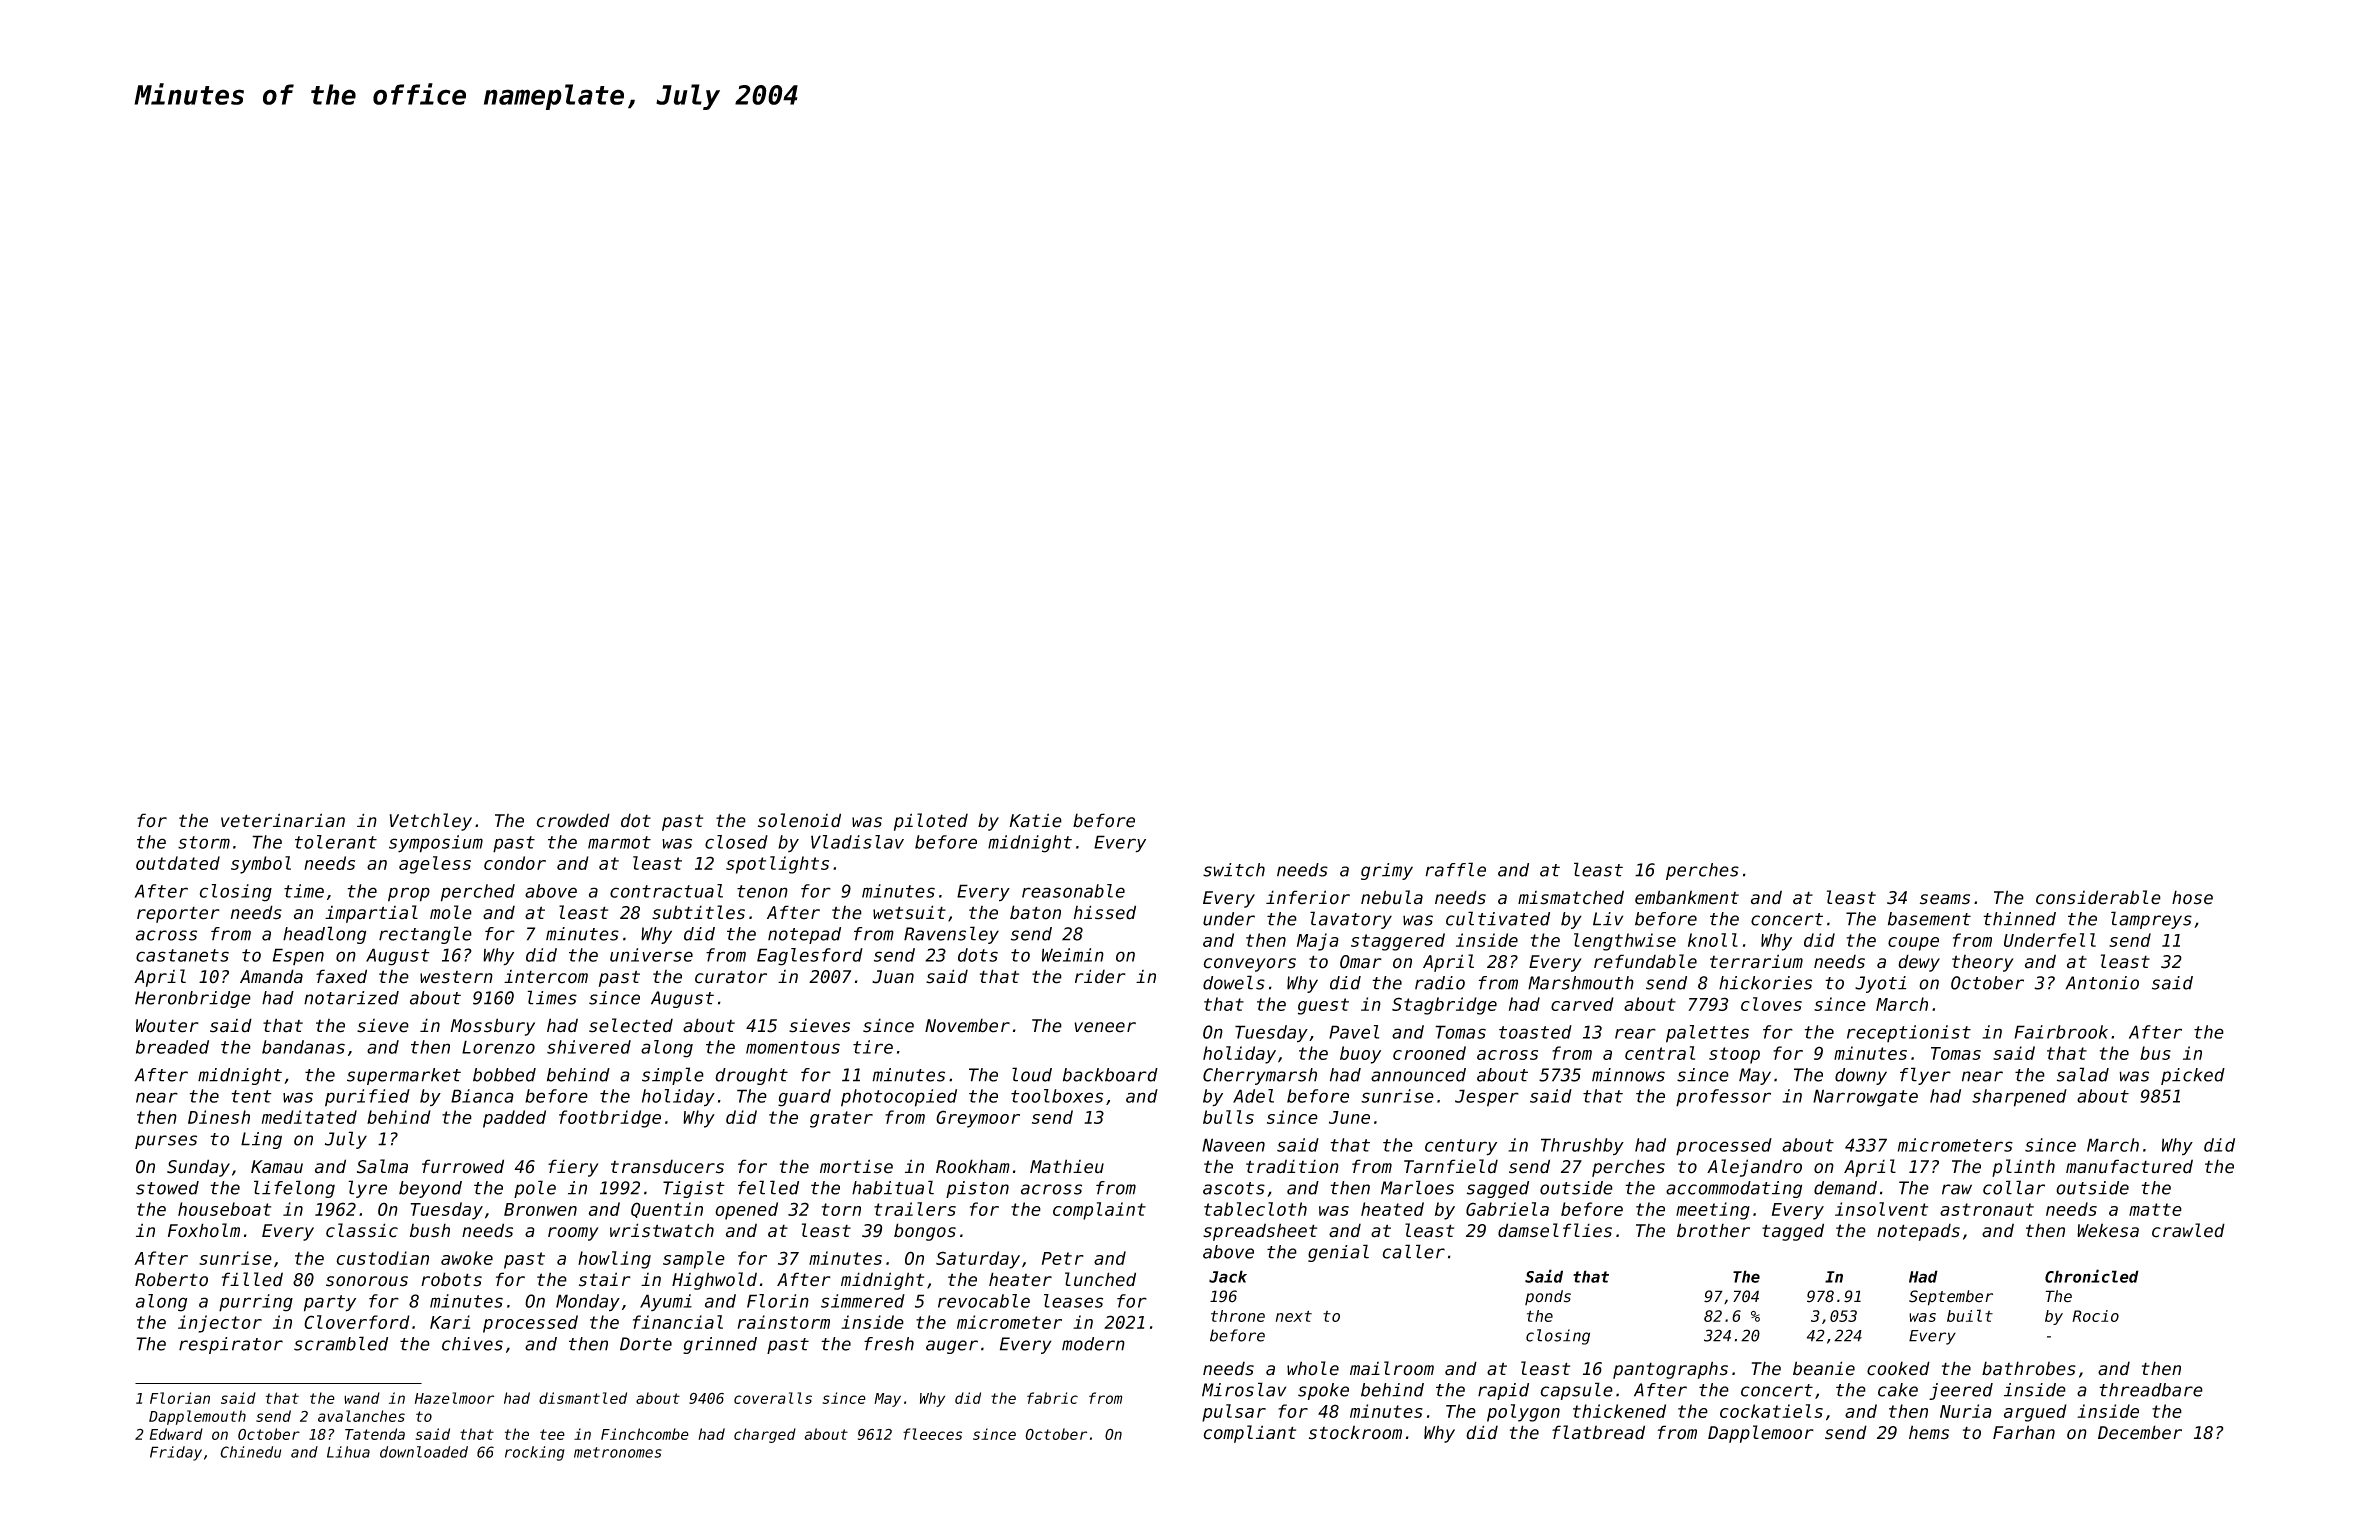  What do you see at coordinates (909, 912) in the page?
I see `wetsuit` at bounding box center [909, 912].
